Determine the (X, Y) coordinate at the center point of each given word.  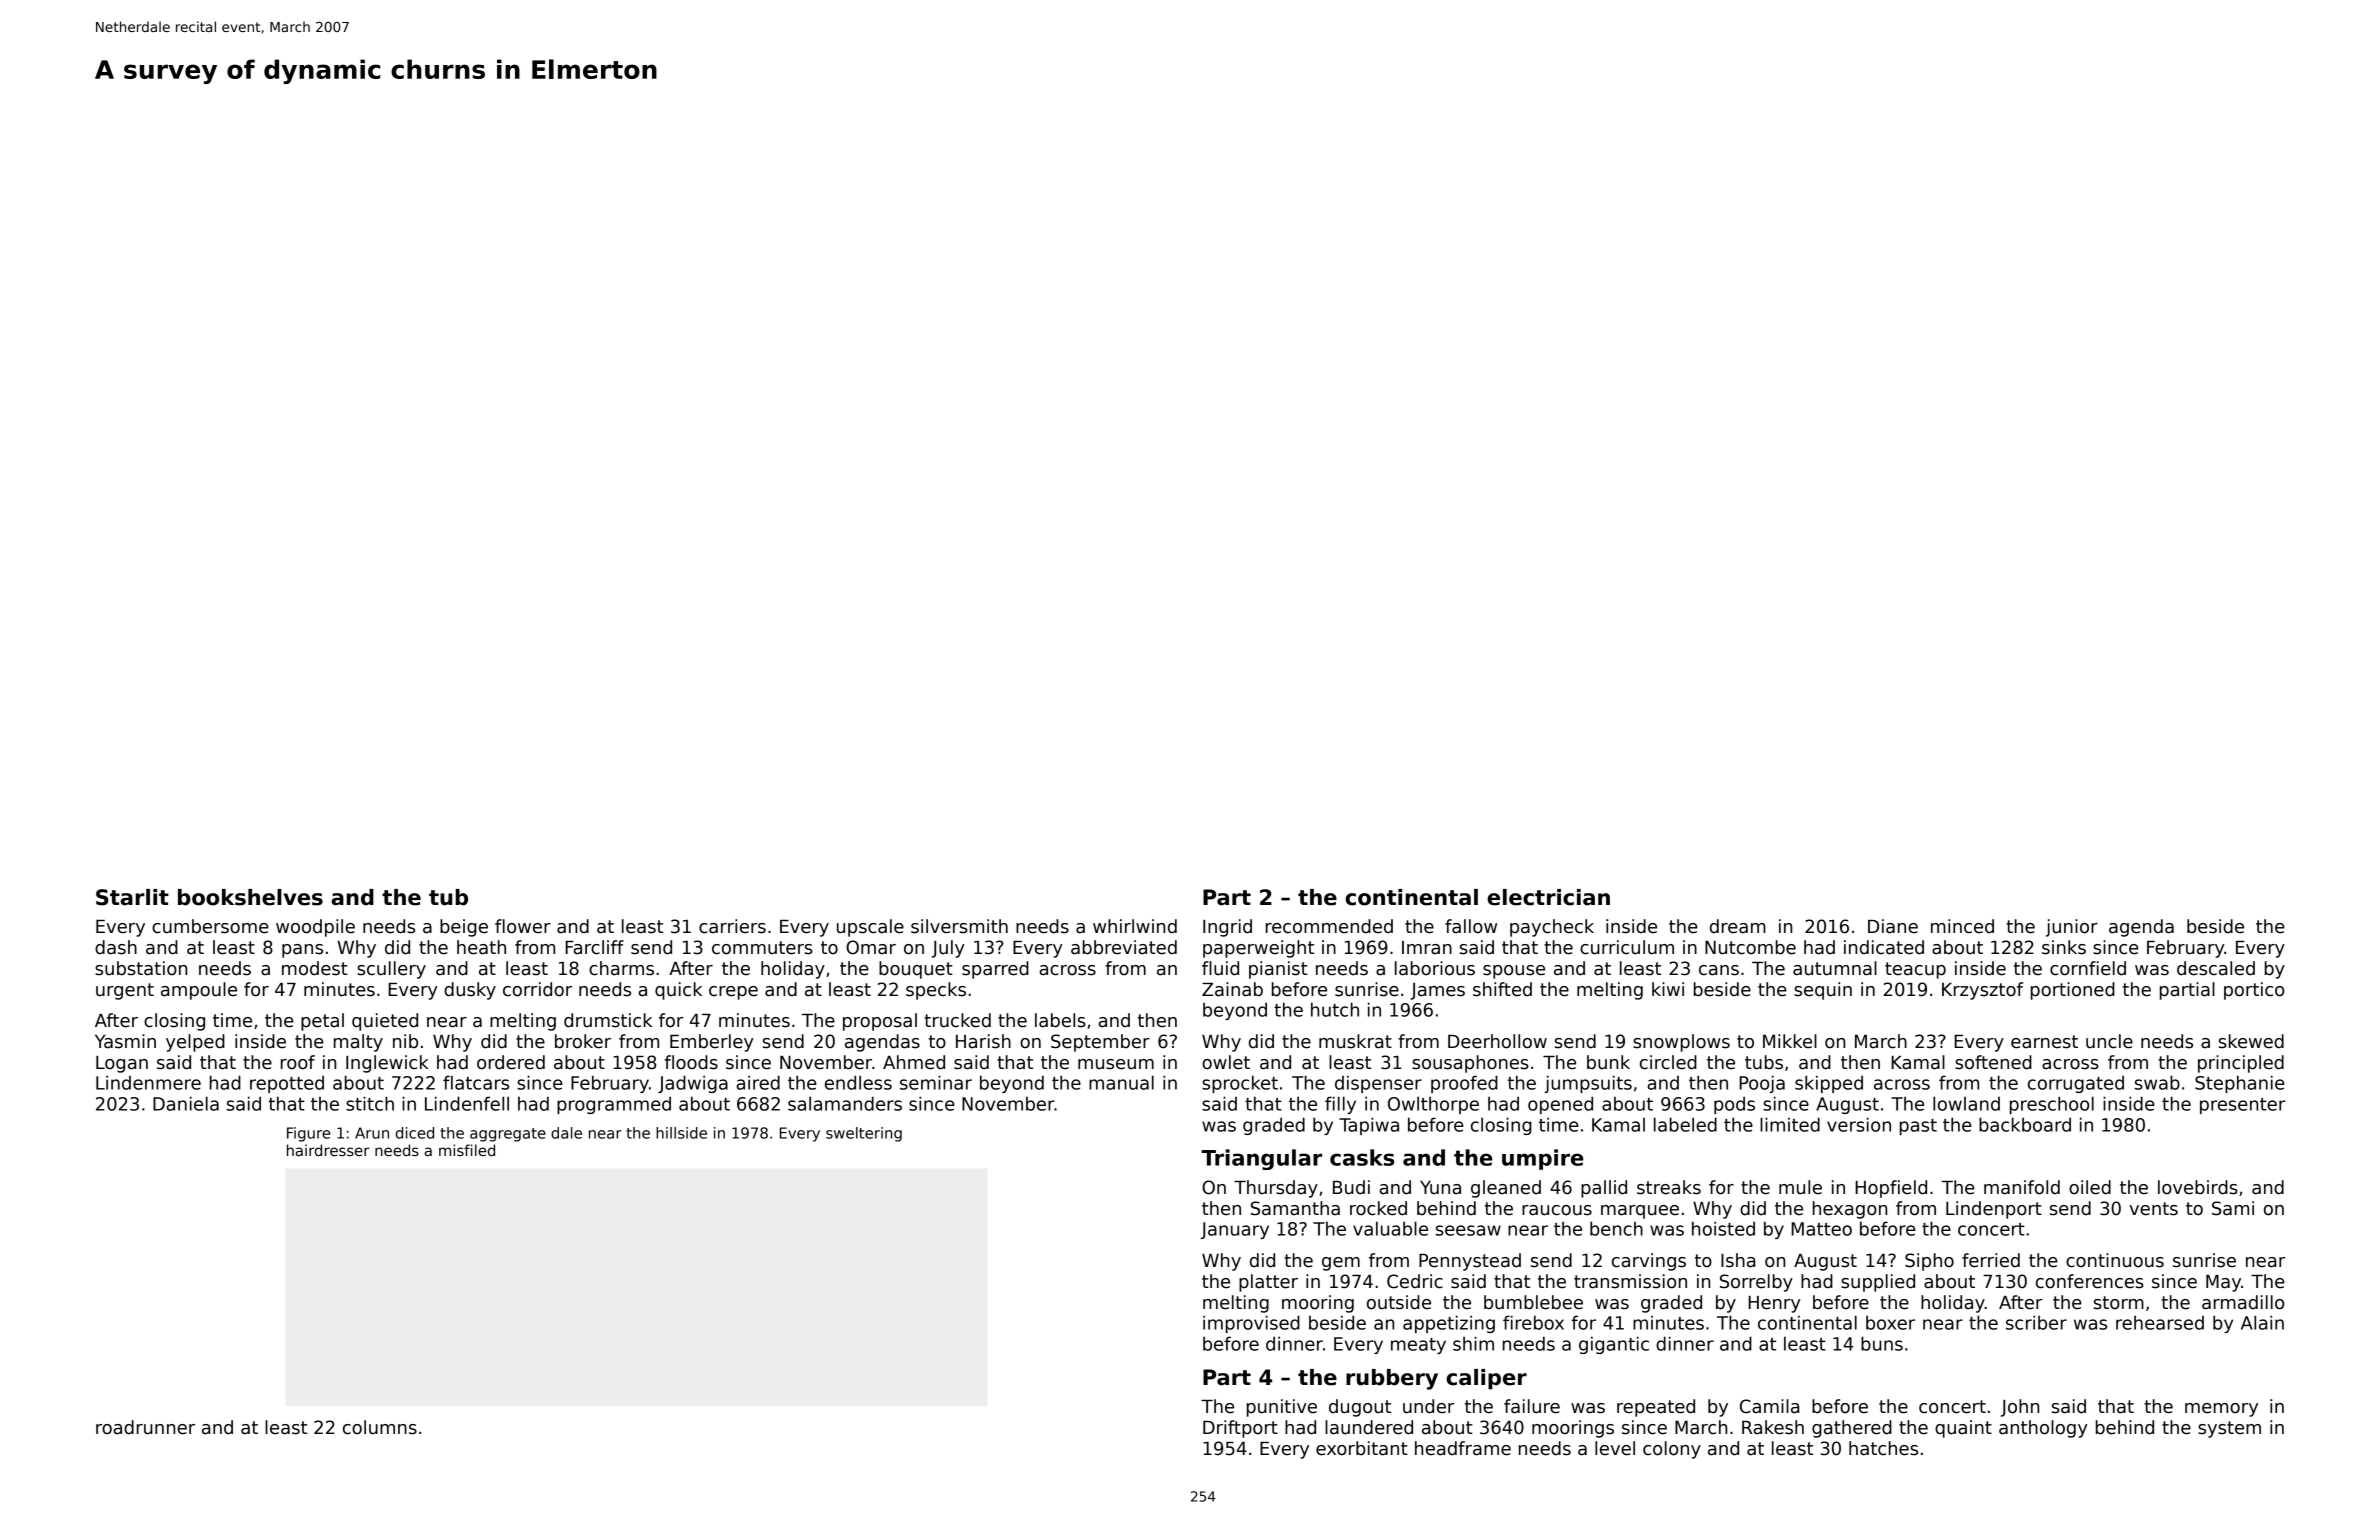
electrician (1548, 897)
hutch (1335, 1009)
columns (380, 1427)
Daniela (186, 1103)
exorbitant (1362, 1448)
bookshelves (250, 897)
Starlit (132, 897)
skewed (2251, 1041)
